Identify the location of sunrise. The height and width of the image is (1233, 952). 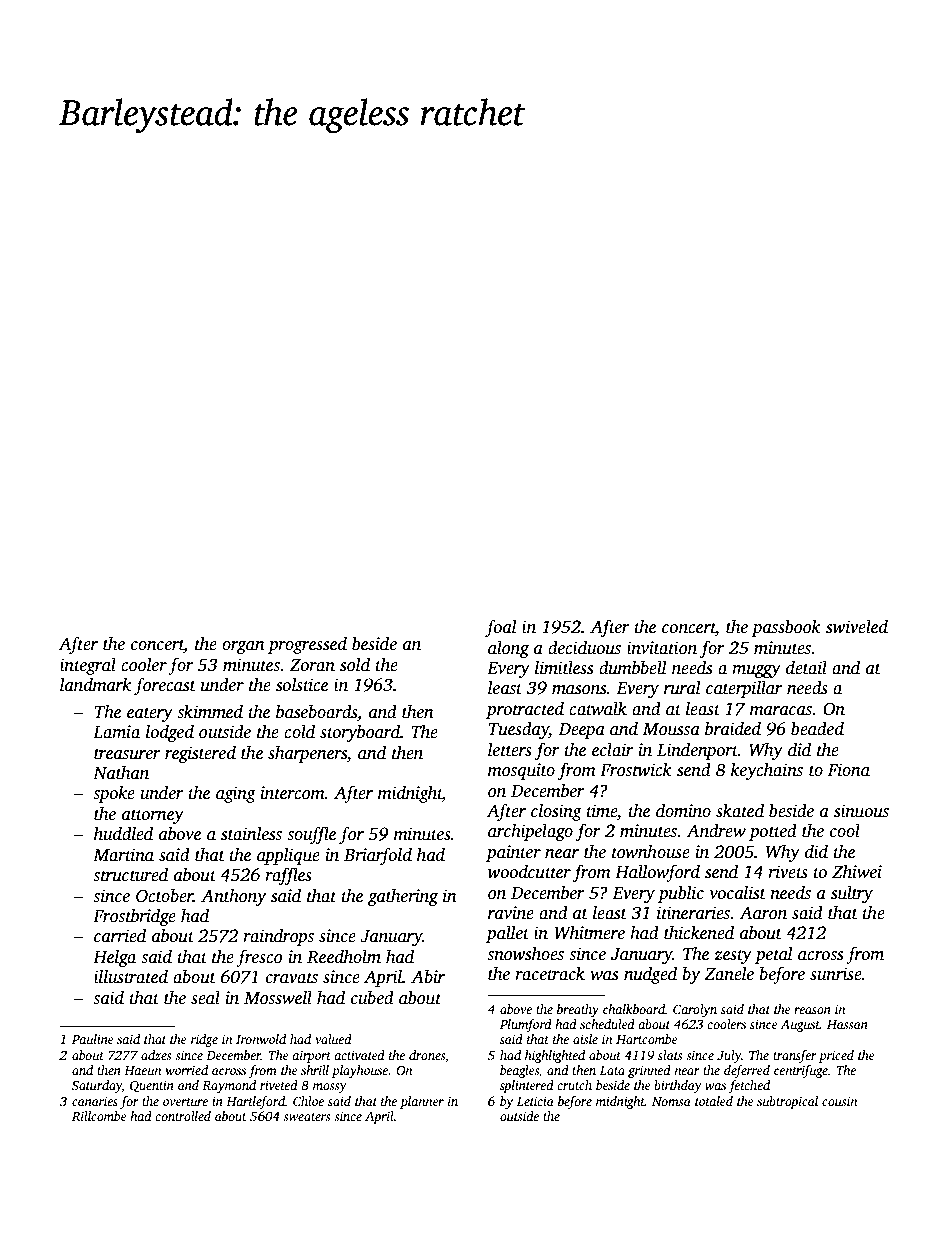
(836, 974).
